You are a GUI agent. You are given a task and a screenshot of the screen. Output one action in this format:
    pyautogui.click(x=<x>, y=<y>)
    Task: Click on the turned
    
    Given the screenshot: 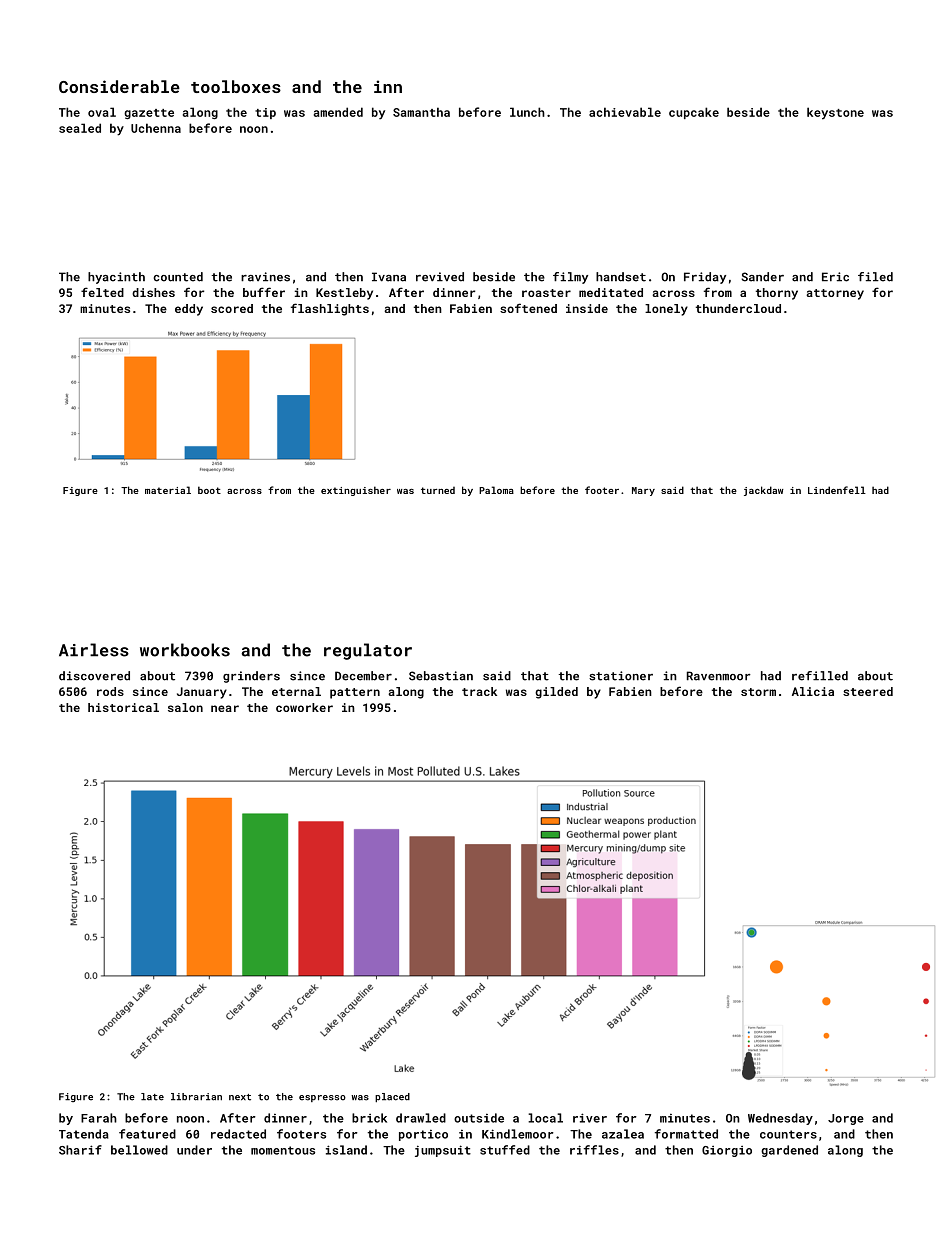 What is the action you would take?
    pyautogui.click(x=438, y=490)
